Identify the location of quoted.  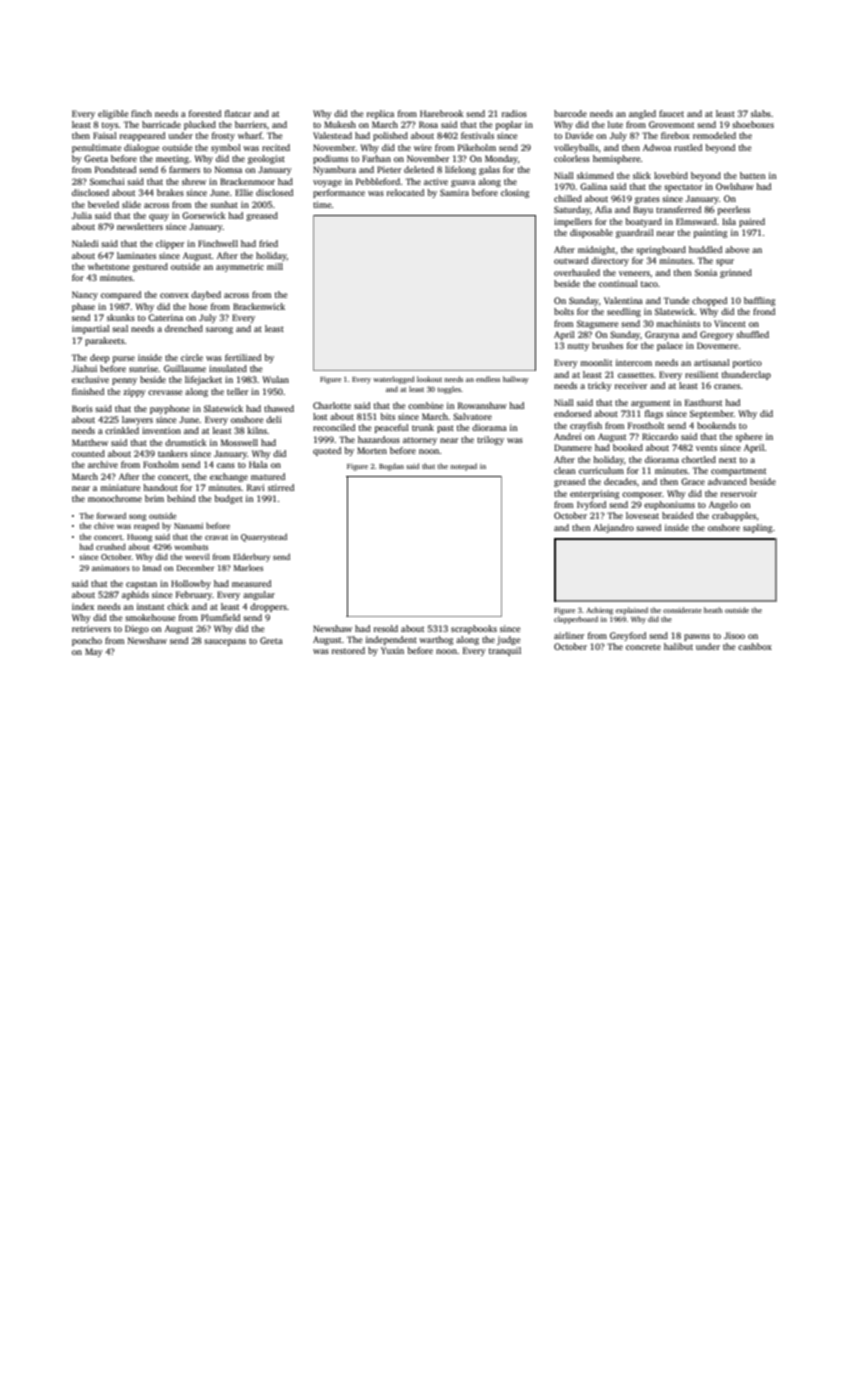
(327, 451).
